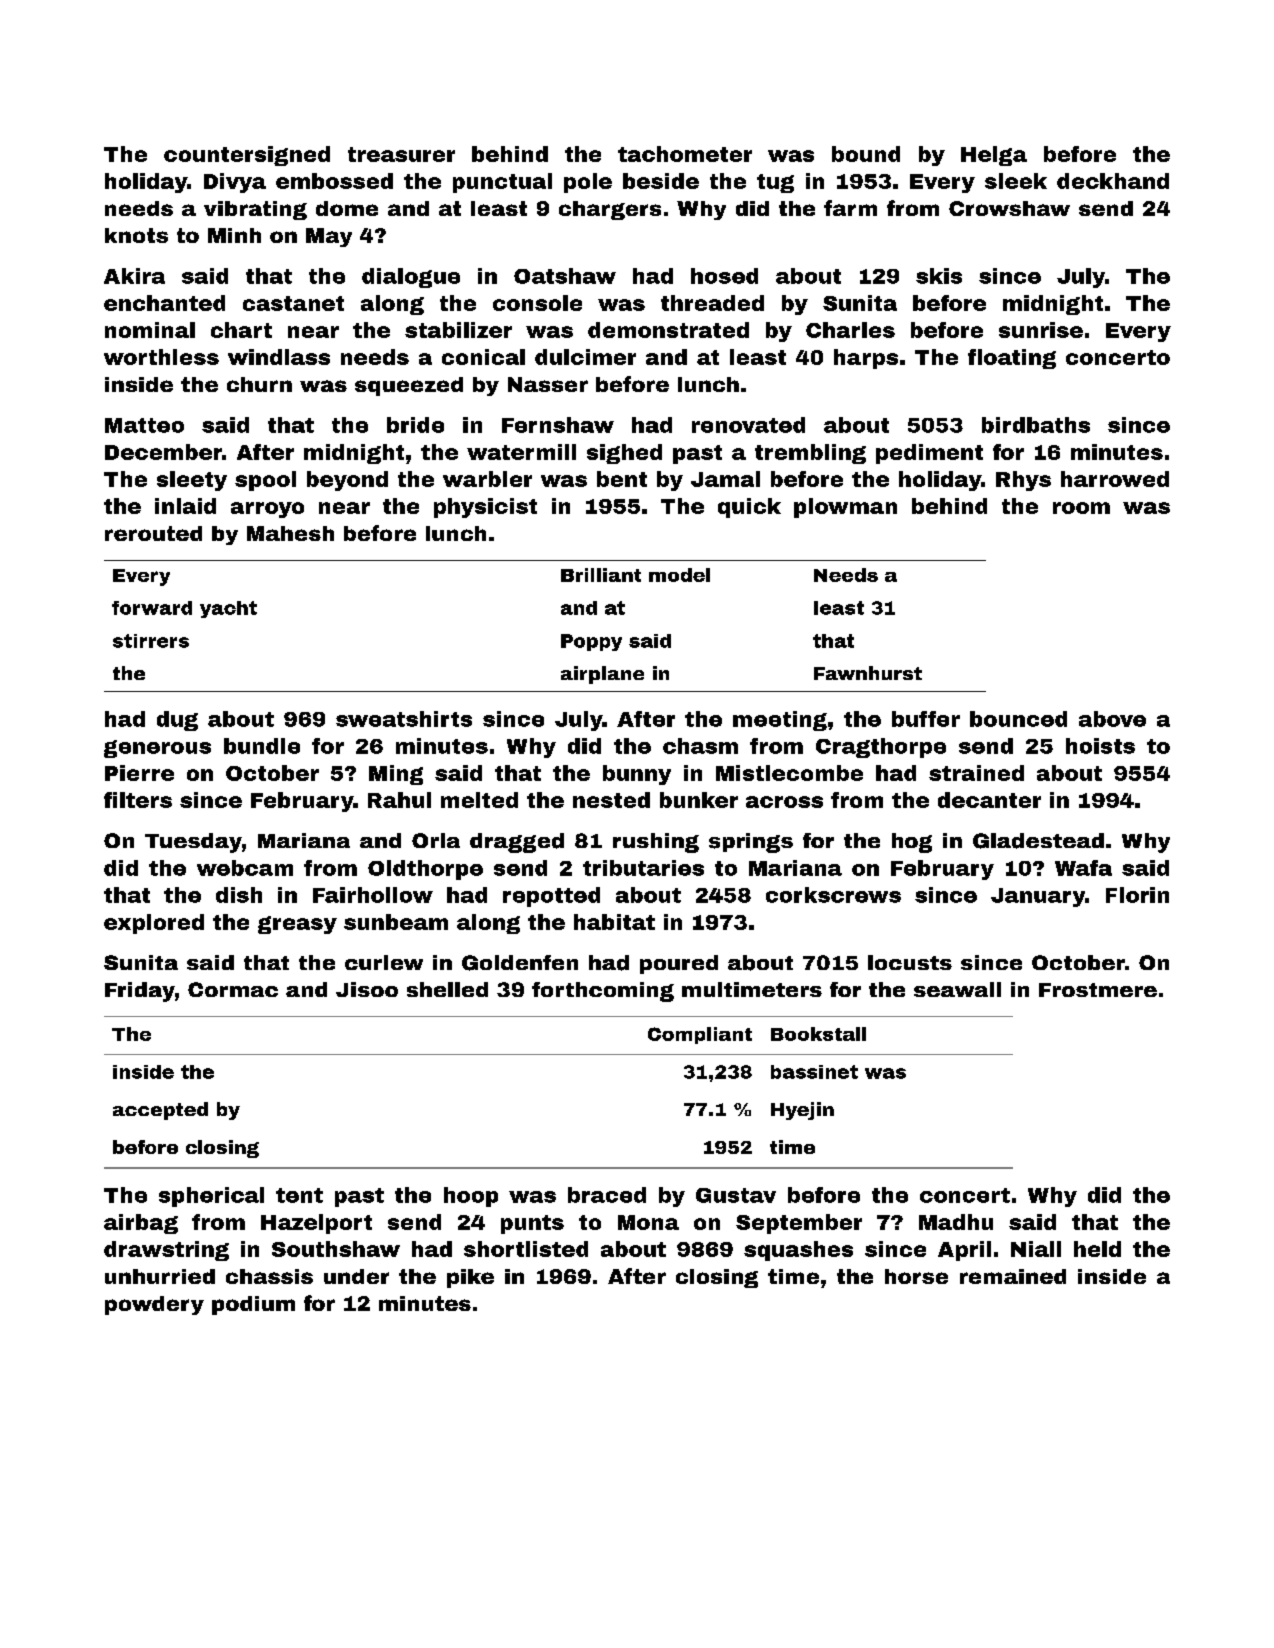  I want to click on hoists, so click(1100, 746).
